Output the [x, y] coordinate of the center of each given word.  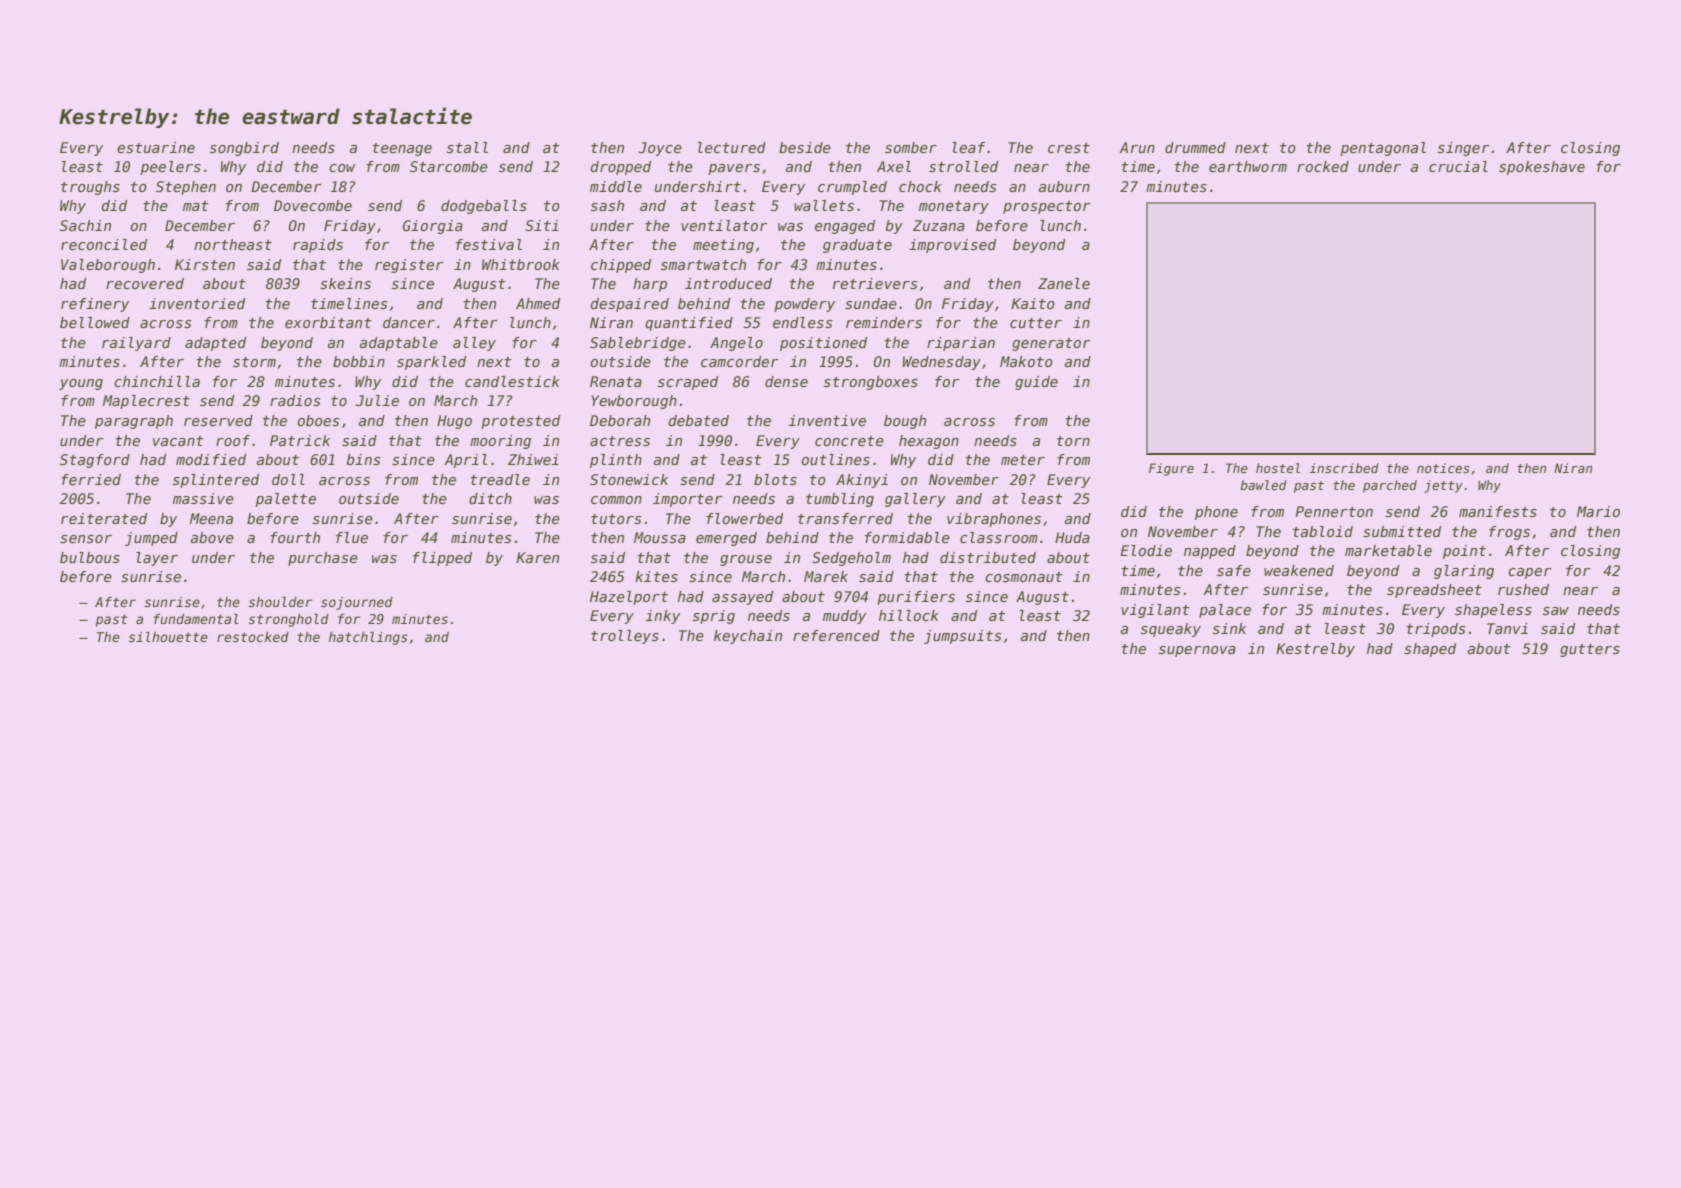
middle [616, 186]
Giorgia [433, 227]
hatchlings [368, 638]
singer [1464, 149]
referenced [836, 635]
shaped [1430, 650]
